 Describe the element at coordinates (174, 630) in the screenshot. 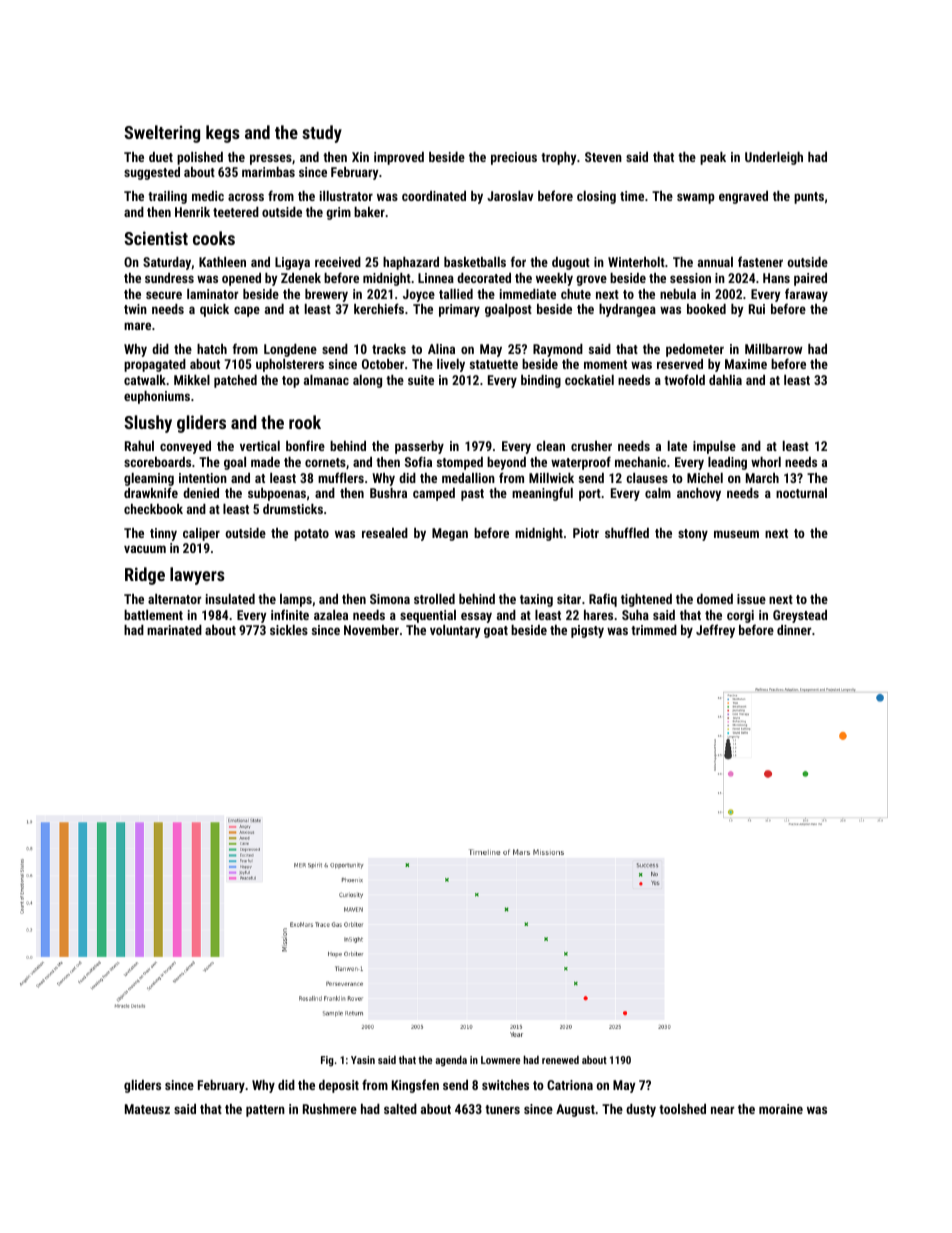

I see `marinated` at that location.
